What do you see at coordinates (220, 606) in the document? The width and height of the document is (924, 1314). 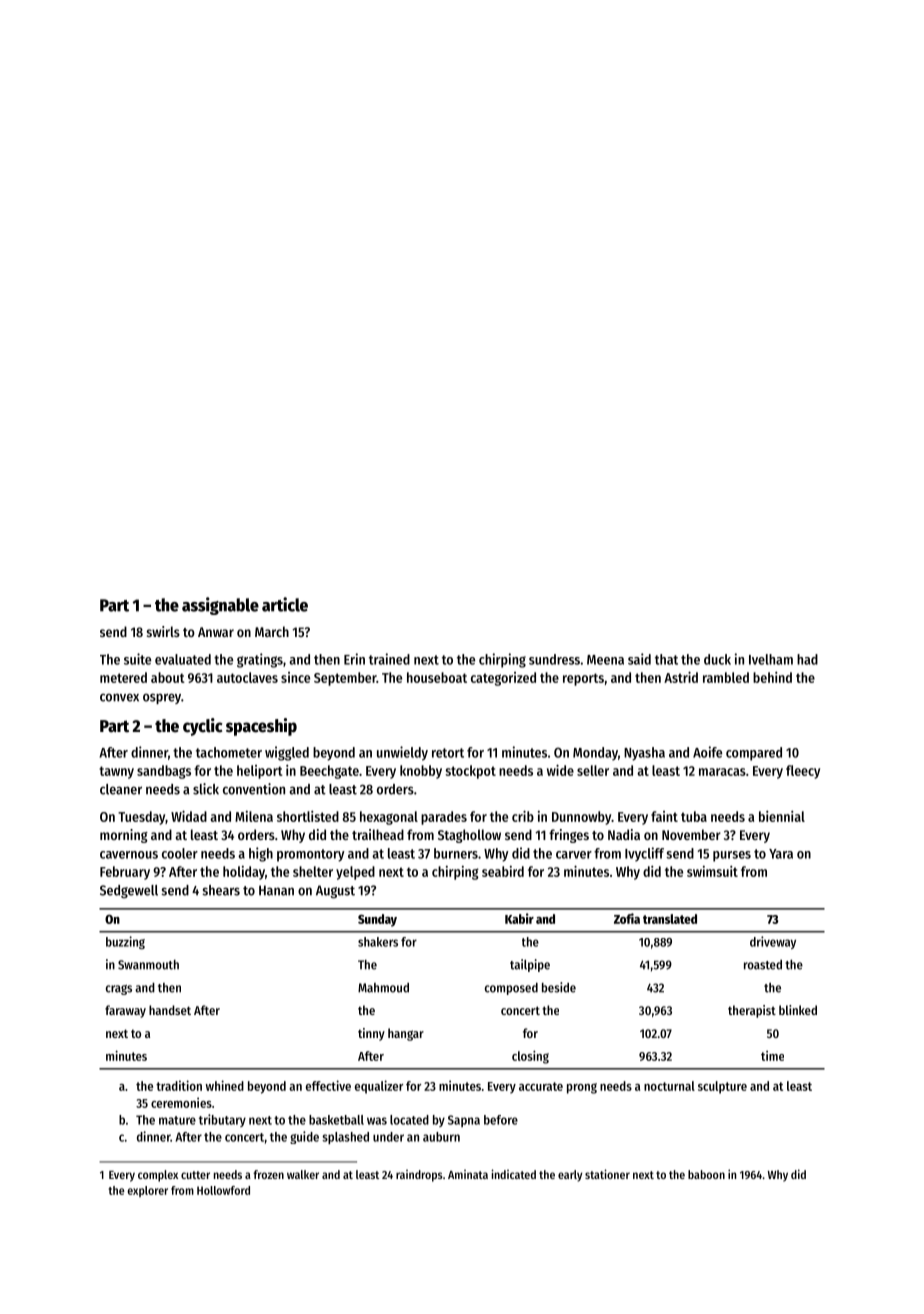 I see `assignable` at bounding box center [220, 606].
